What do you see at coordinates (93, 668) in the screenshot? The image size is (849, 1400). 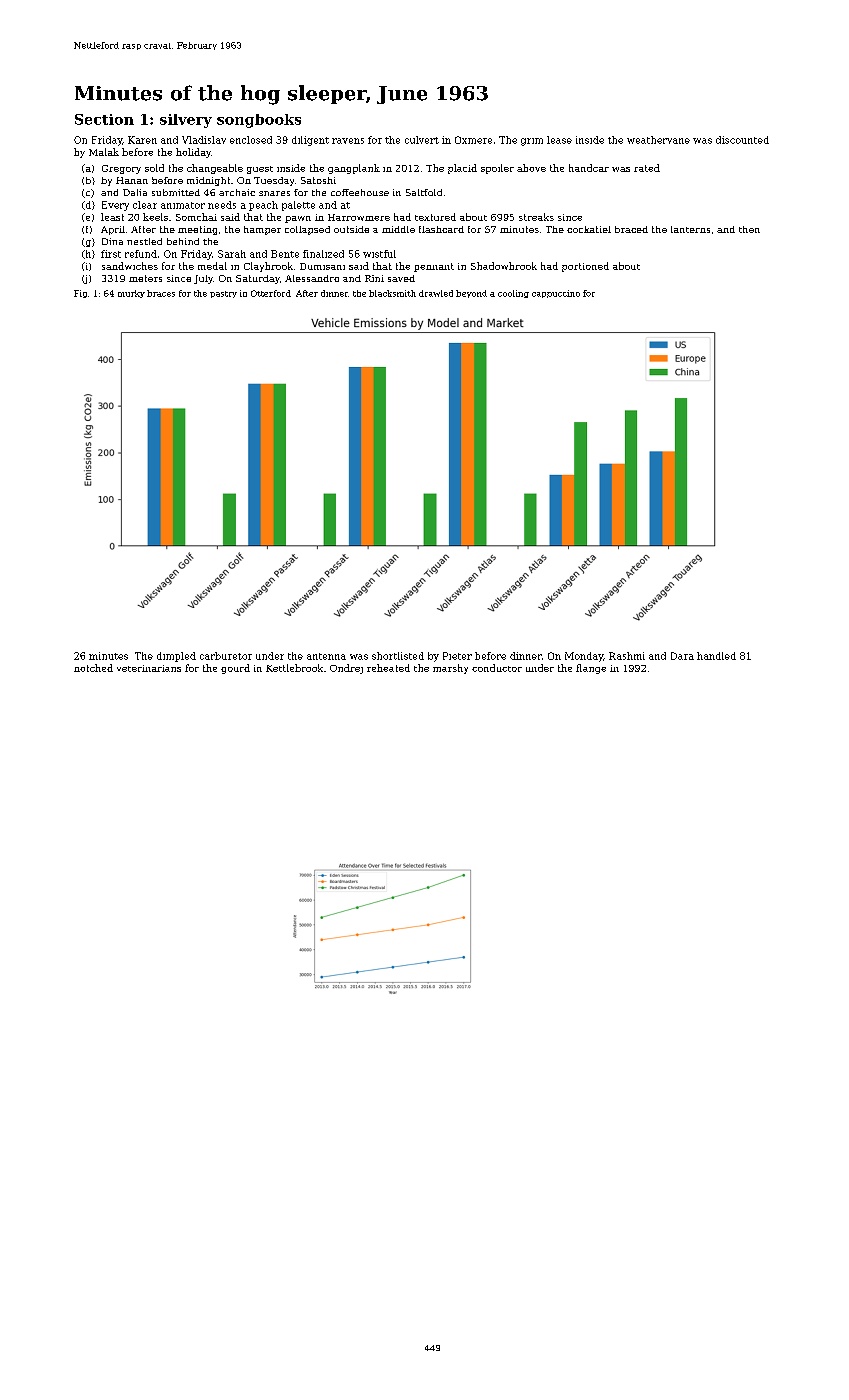 I see `notched` at bounding box center [93, 668].
